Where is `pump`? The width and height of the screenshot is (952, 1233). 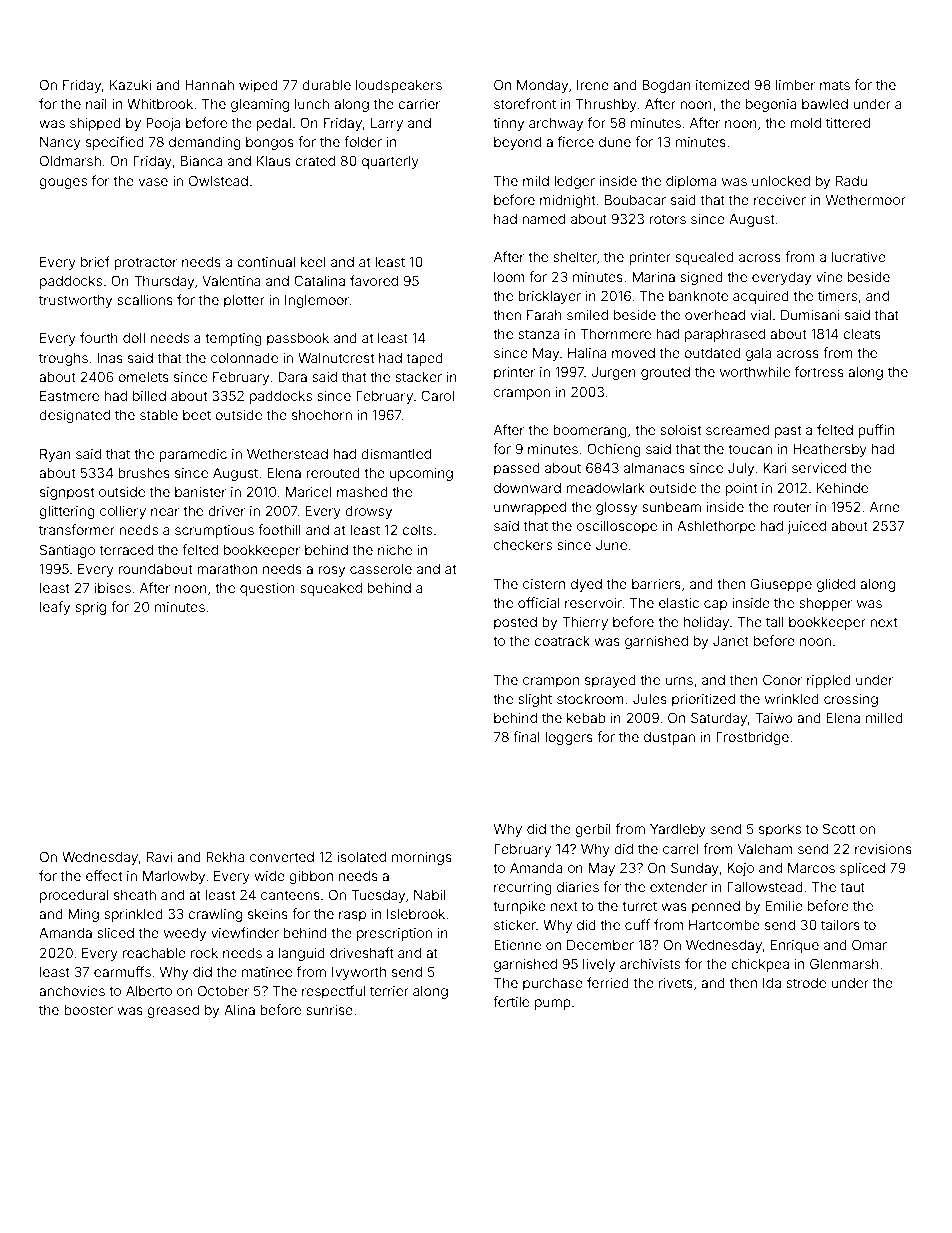 pump is located at coordinates (553, 1004).
